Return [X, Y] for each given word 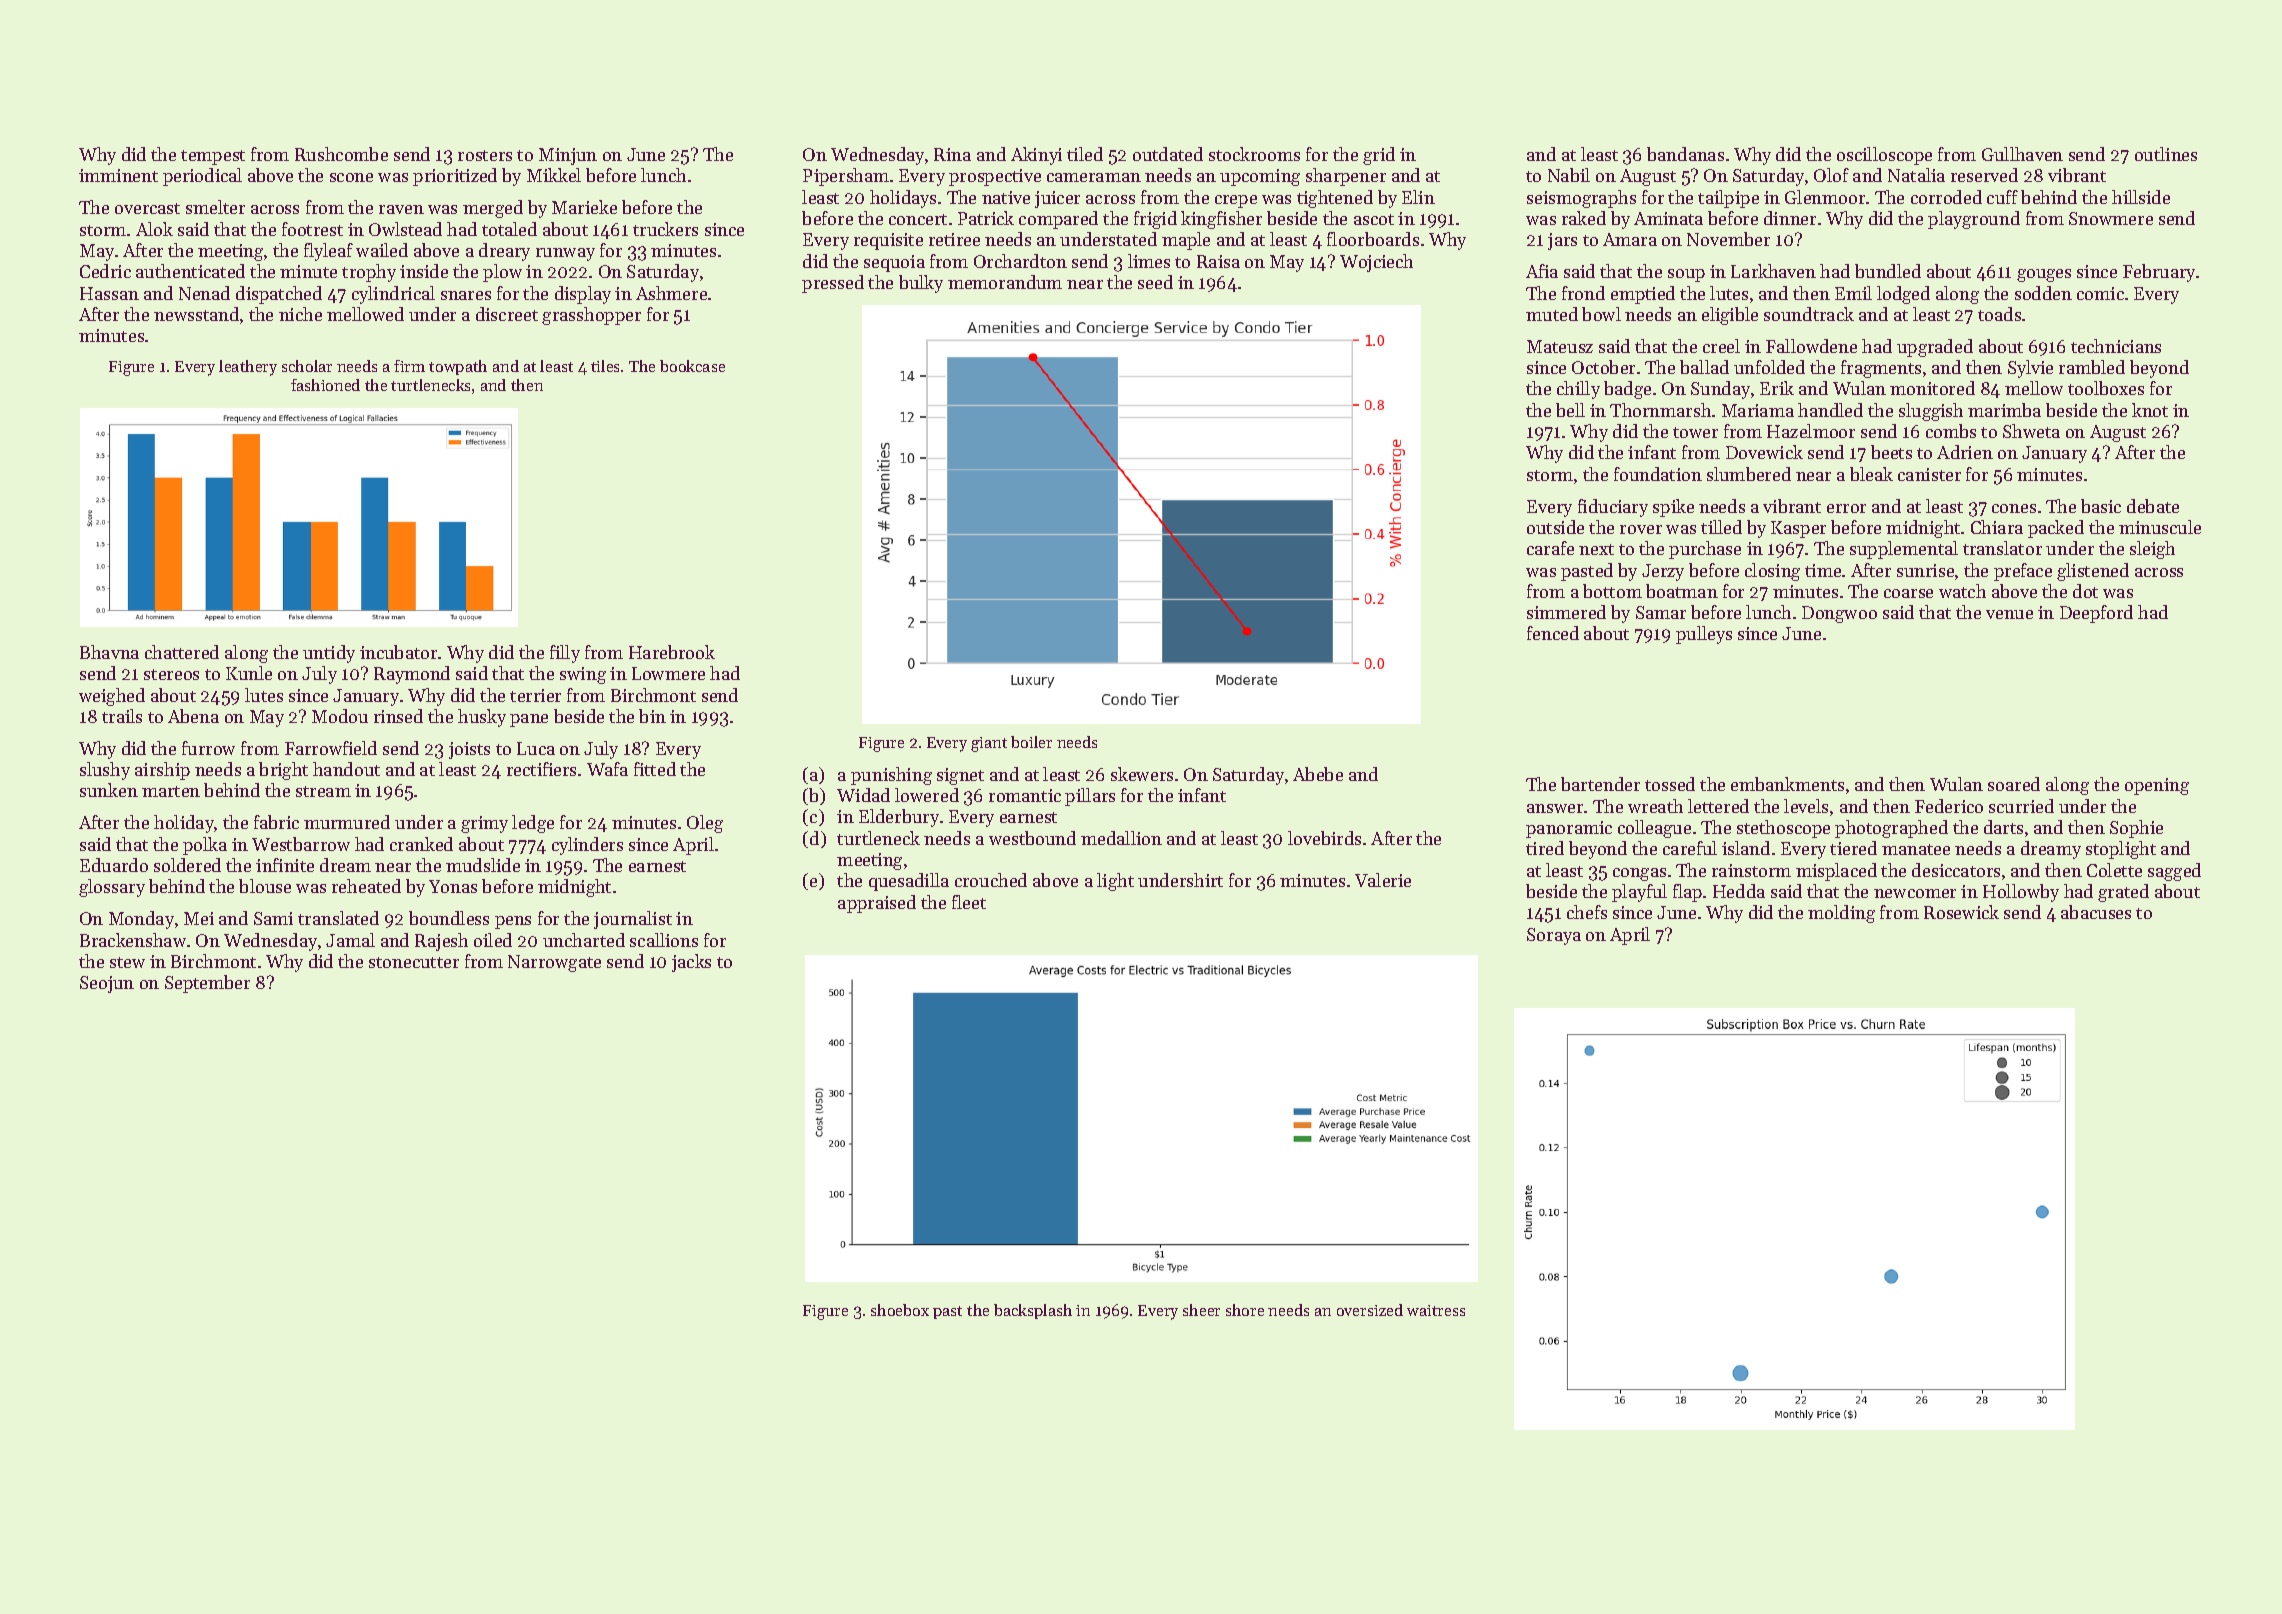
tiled [1085, 154]
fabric [276, 822]
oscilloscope [1884, 156]
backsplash [1033, 1311]
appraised [877, 904]
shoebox [900, 1310]
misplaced [1836, 872]
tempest [213, 157]
